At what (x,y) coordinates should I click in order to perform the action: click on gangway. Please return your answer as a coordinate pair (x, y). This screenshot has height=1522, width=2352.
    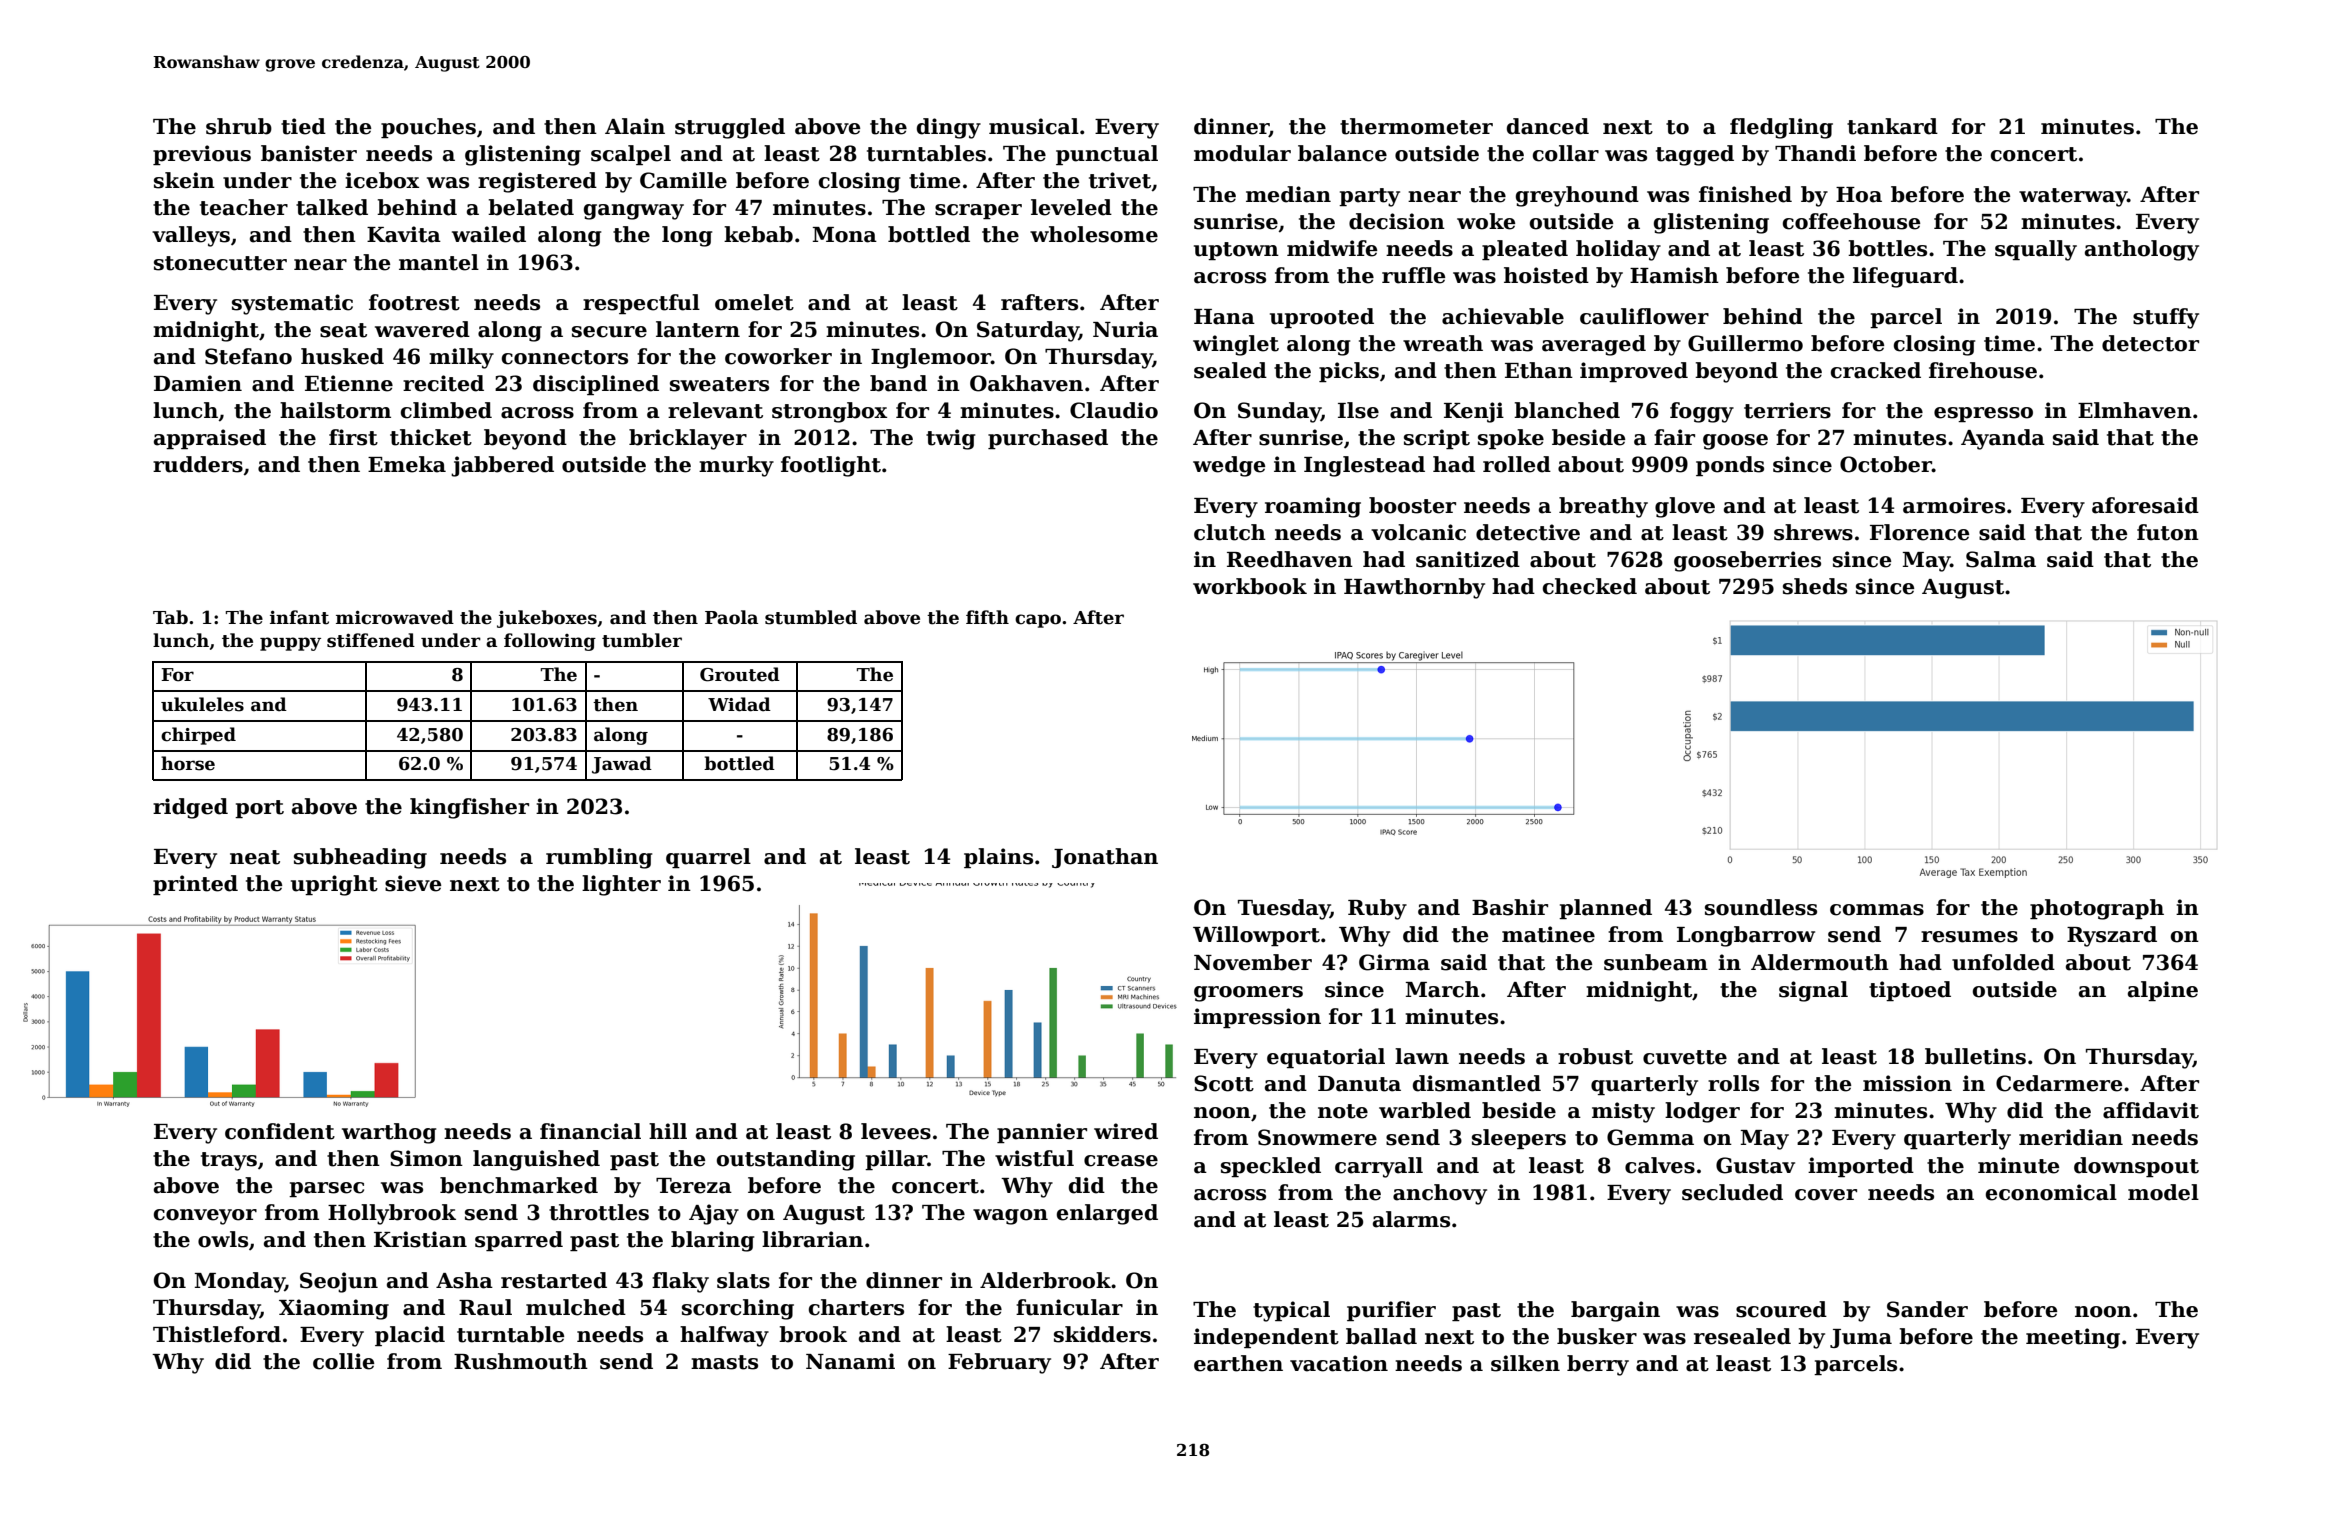
    Looking at the image, I should click on (634, 212).
